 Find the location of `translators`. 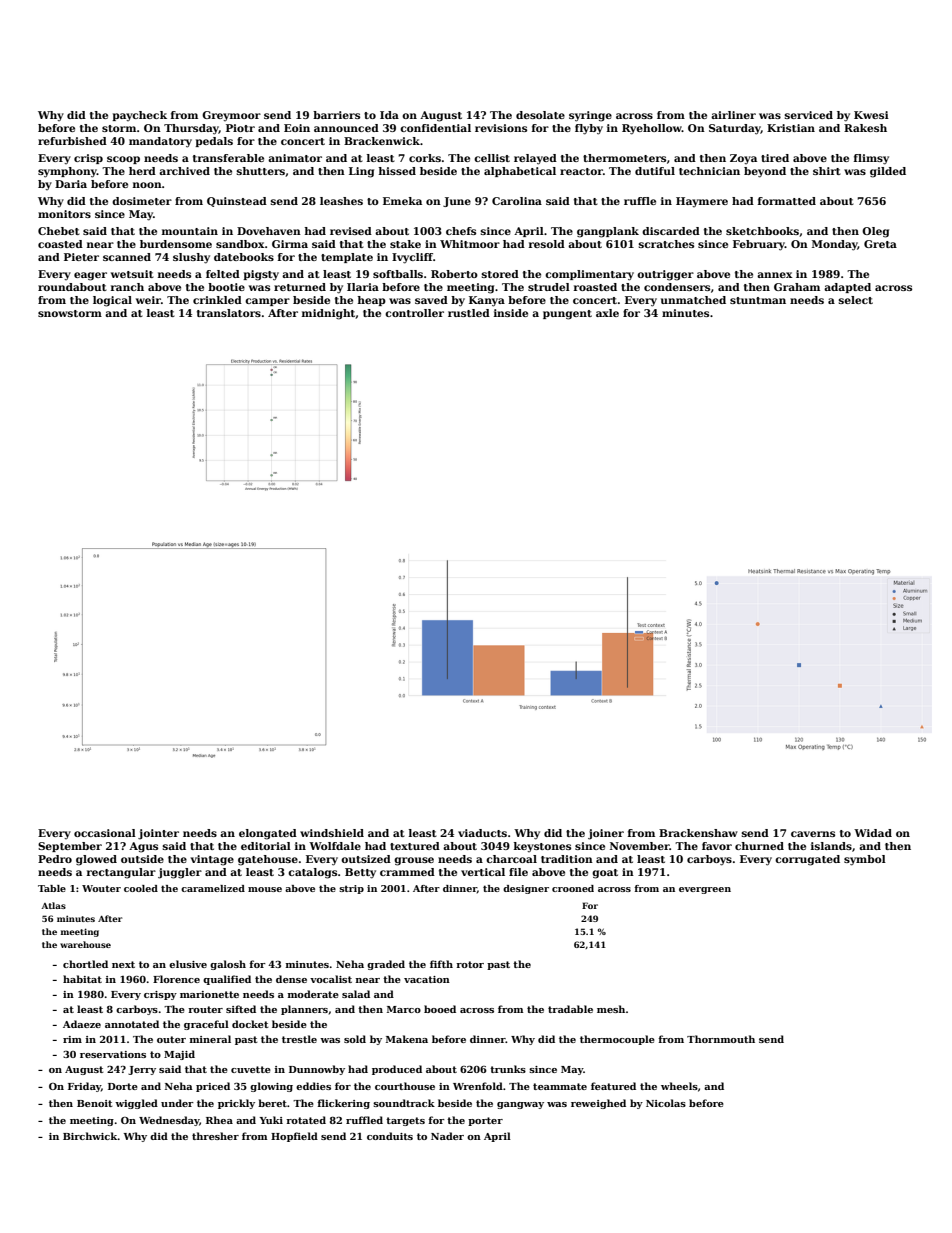

translators is located at coordinates (229, 313).
